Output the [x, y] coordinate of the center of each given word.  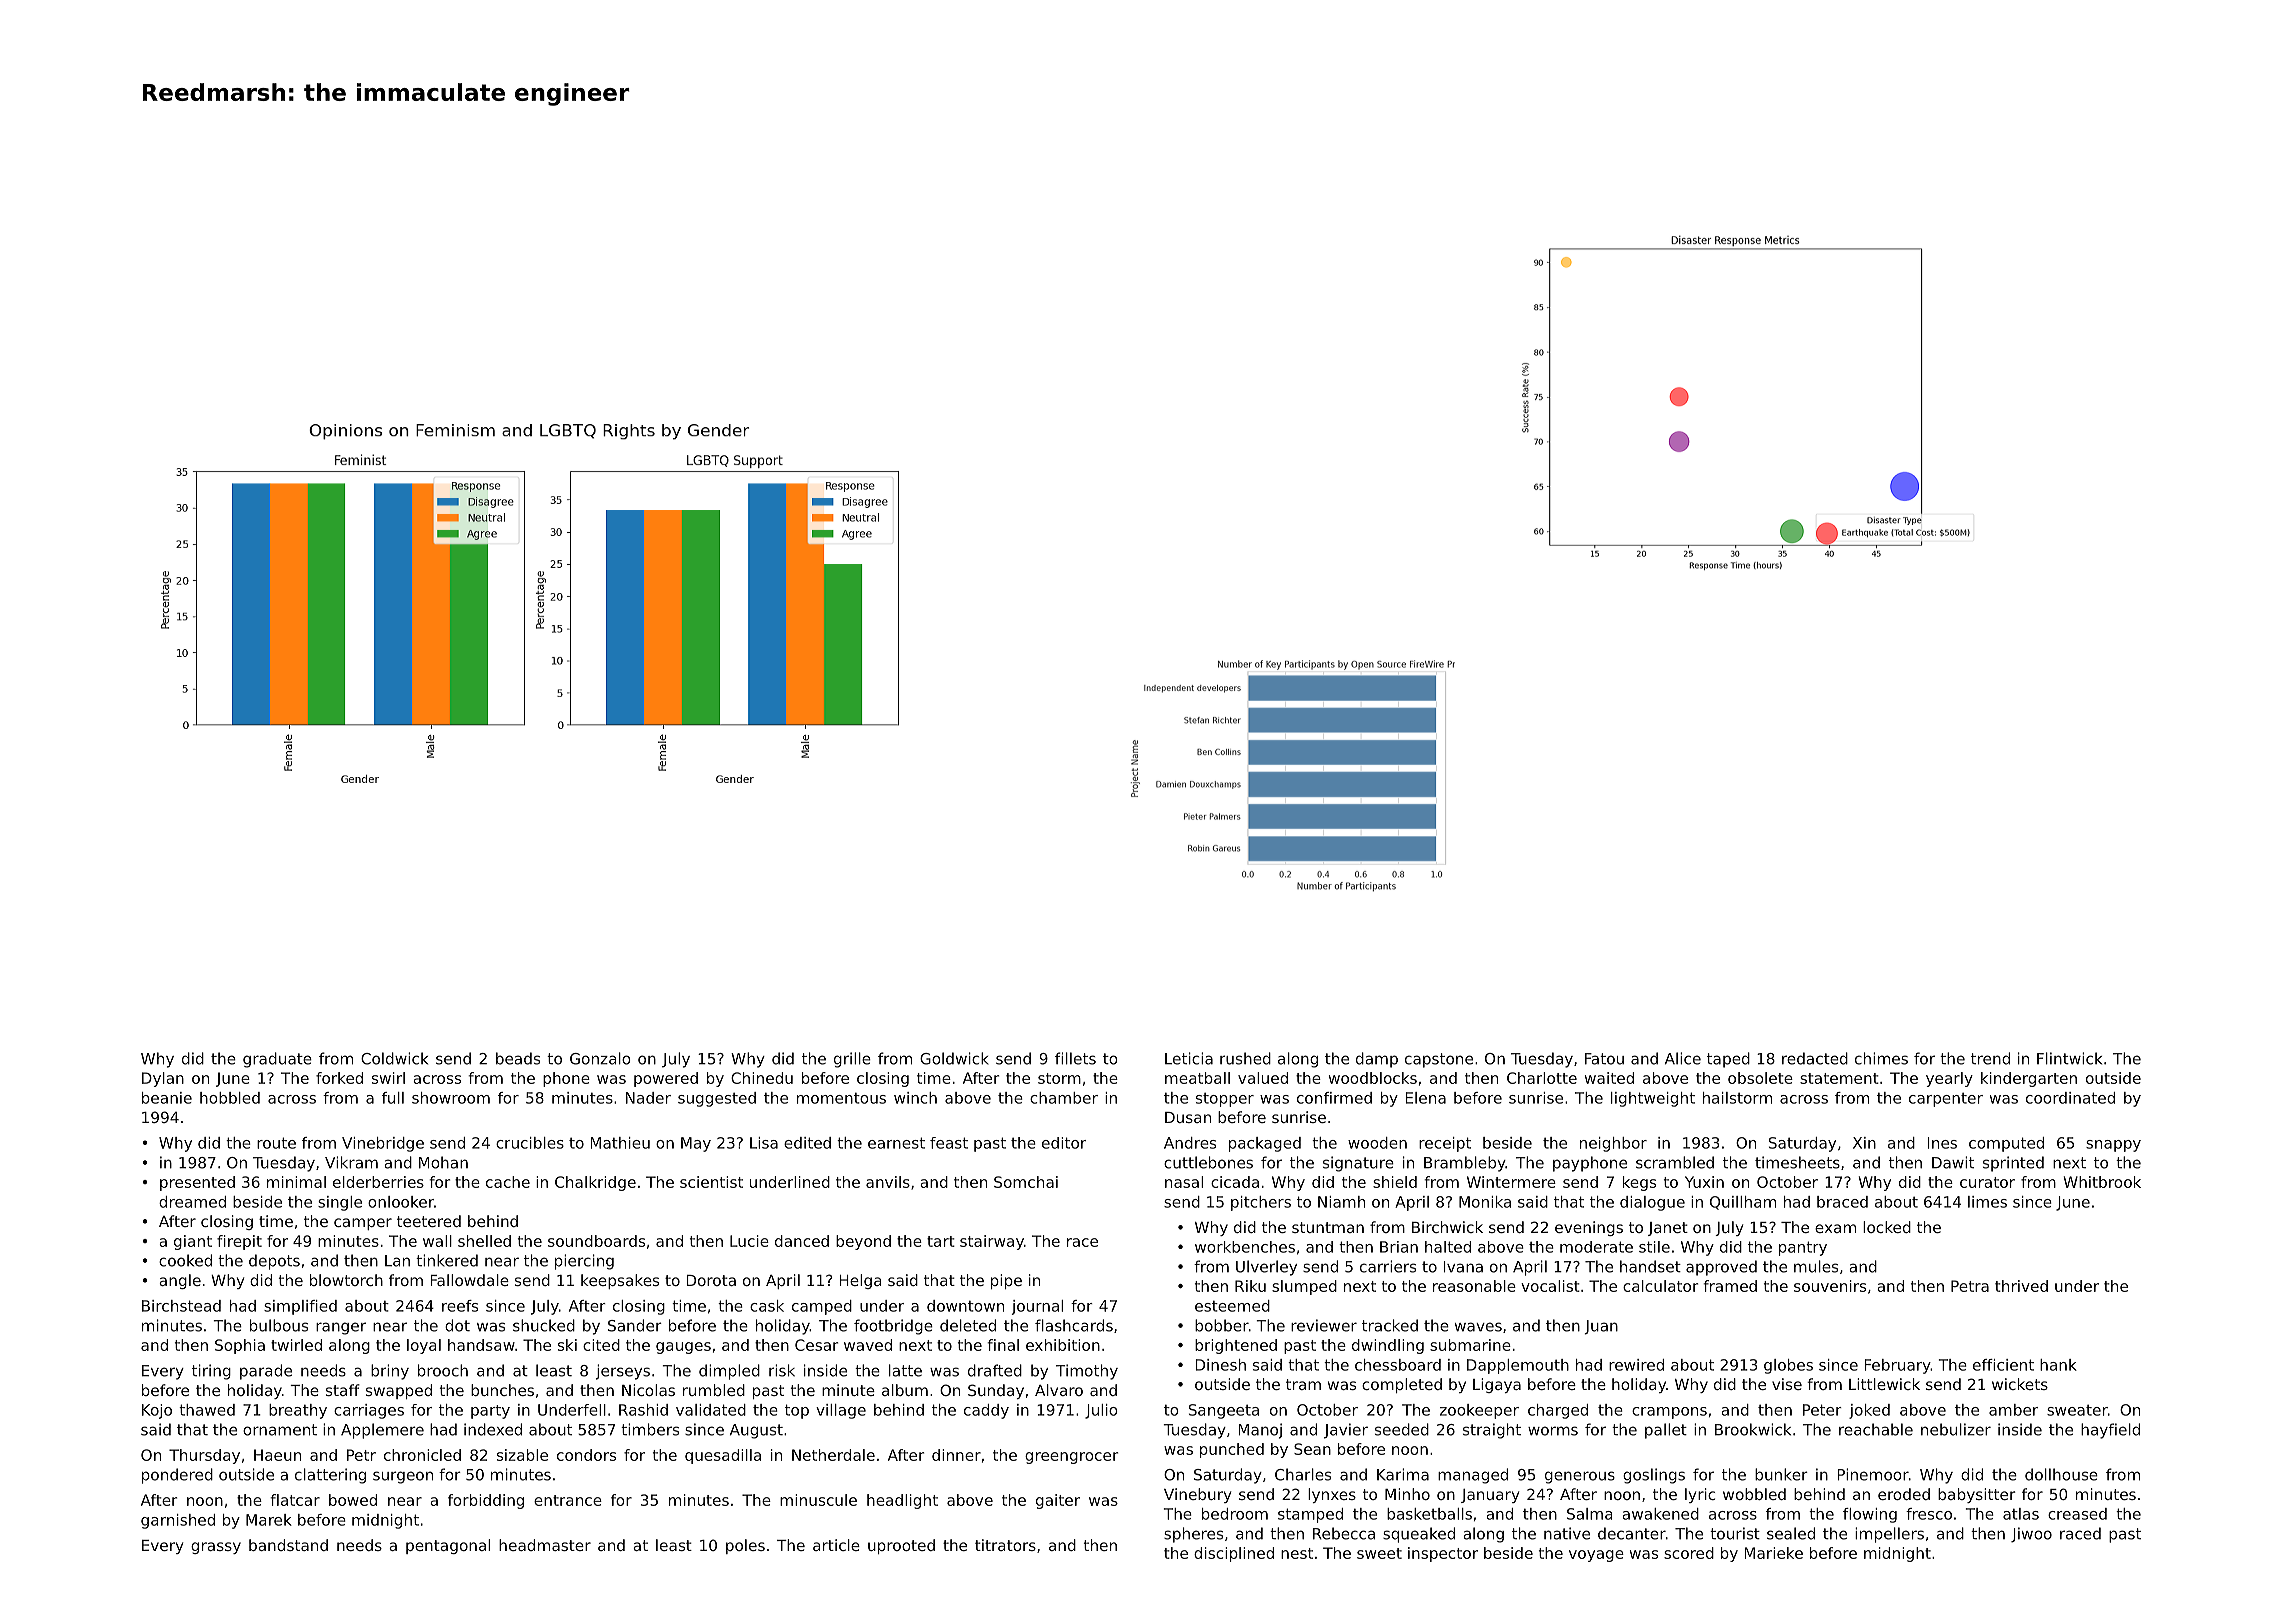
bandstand [288, 1545]
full [393, 1098]
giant [193, 1242]
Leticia [1189, 1058]
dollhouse [2061, 1474]
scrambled [1675, 1162]
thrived [2021, 1286]
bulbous [279, 1325]
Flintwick [2069, 1058]
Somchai [1026, 1182]
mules [1816, 1266]
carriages [369, 1411]
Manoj [1260, 1431]
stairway [992, 1242]
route [276, 1143]
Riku [1250, 1286]
